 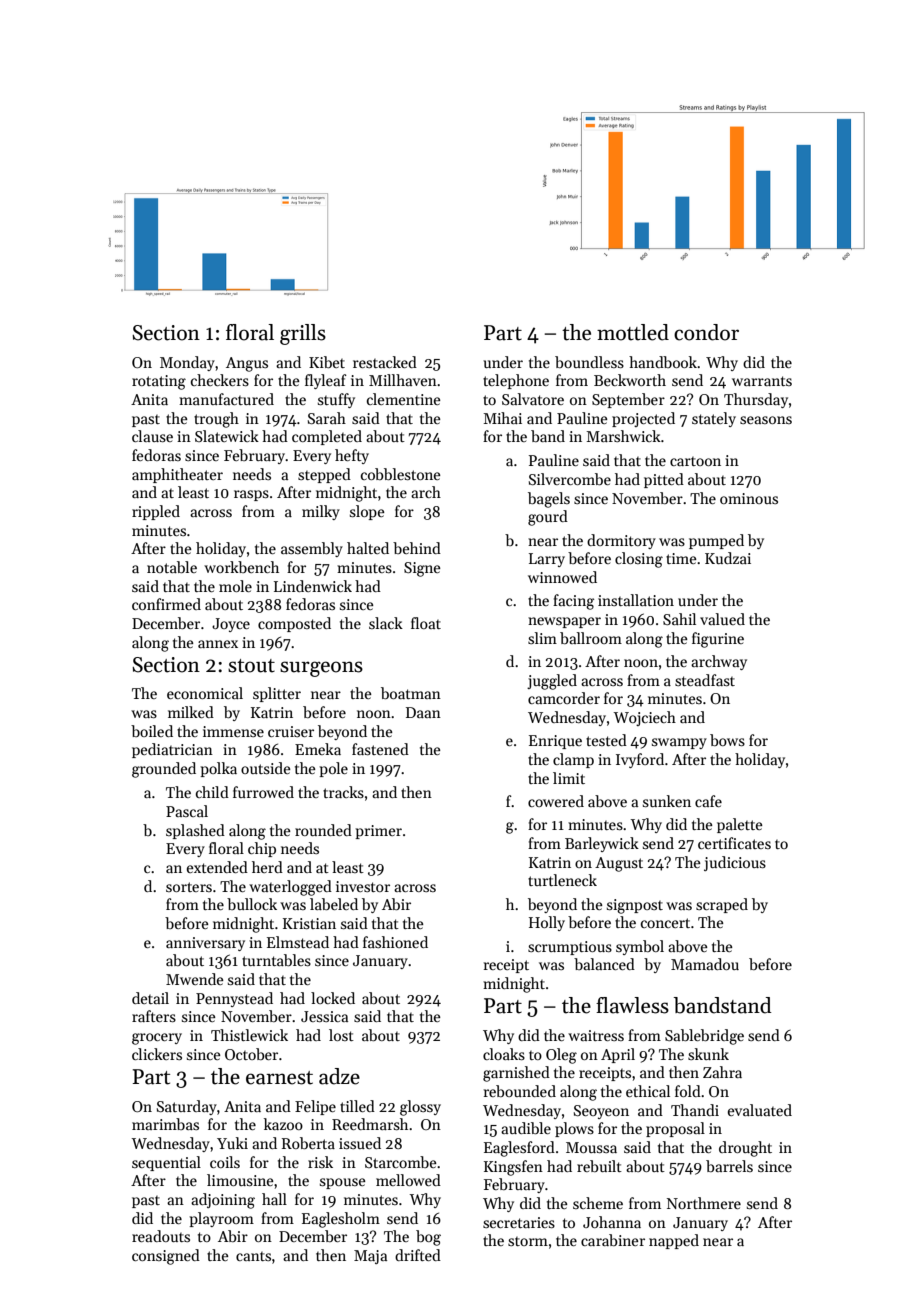 What do you see at coordinates (418, 1255) in the image?
I see `drifted` at bounding box center [418, 1255].
